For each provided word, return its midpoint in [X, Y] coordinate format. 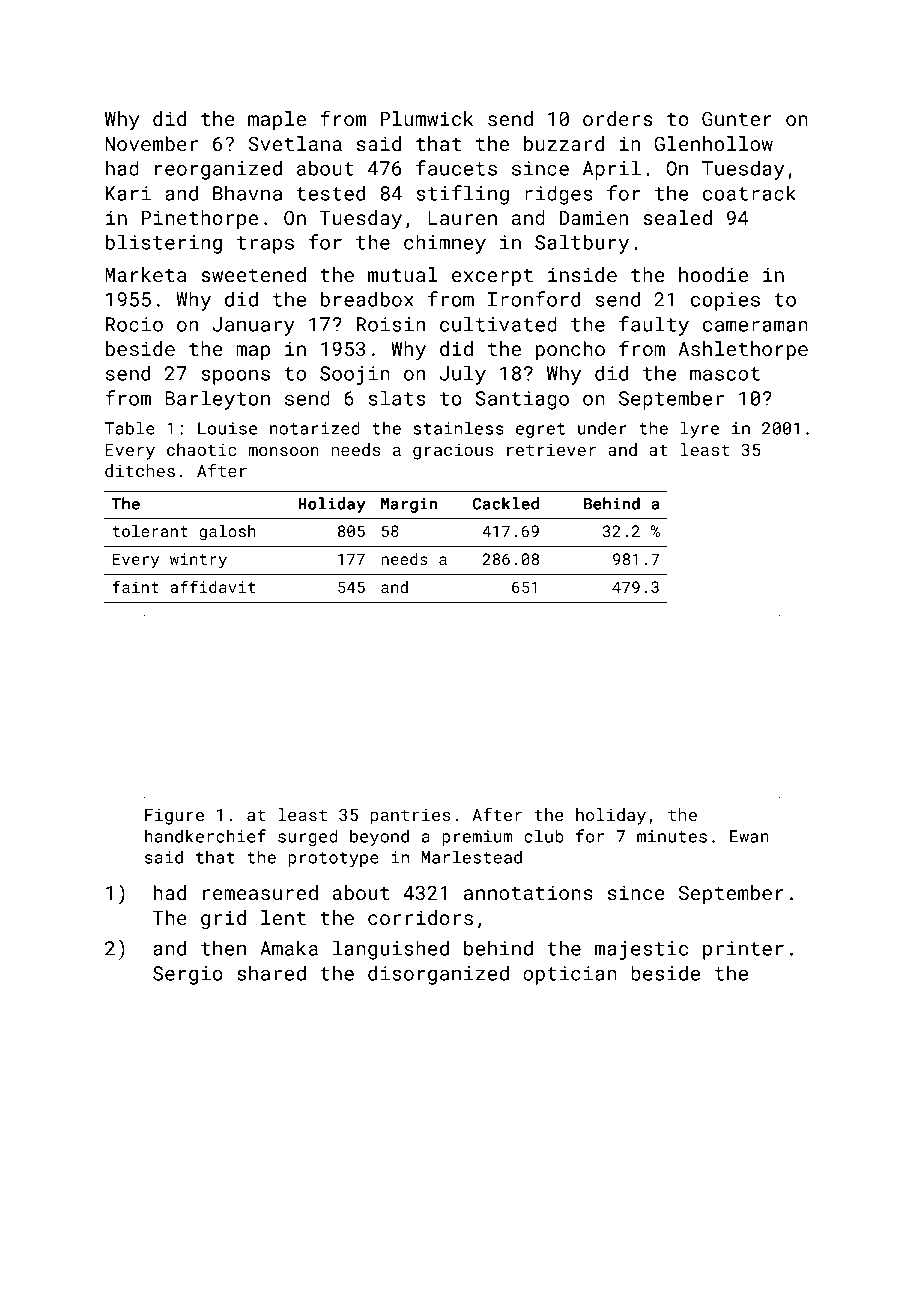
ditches [140, 470]
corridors [420, 917]
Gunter [737, 118]
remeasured [260, 892]
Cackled [506, 503]
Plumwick [427, 118]
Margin [409, 505]
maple [277, 120]
